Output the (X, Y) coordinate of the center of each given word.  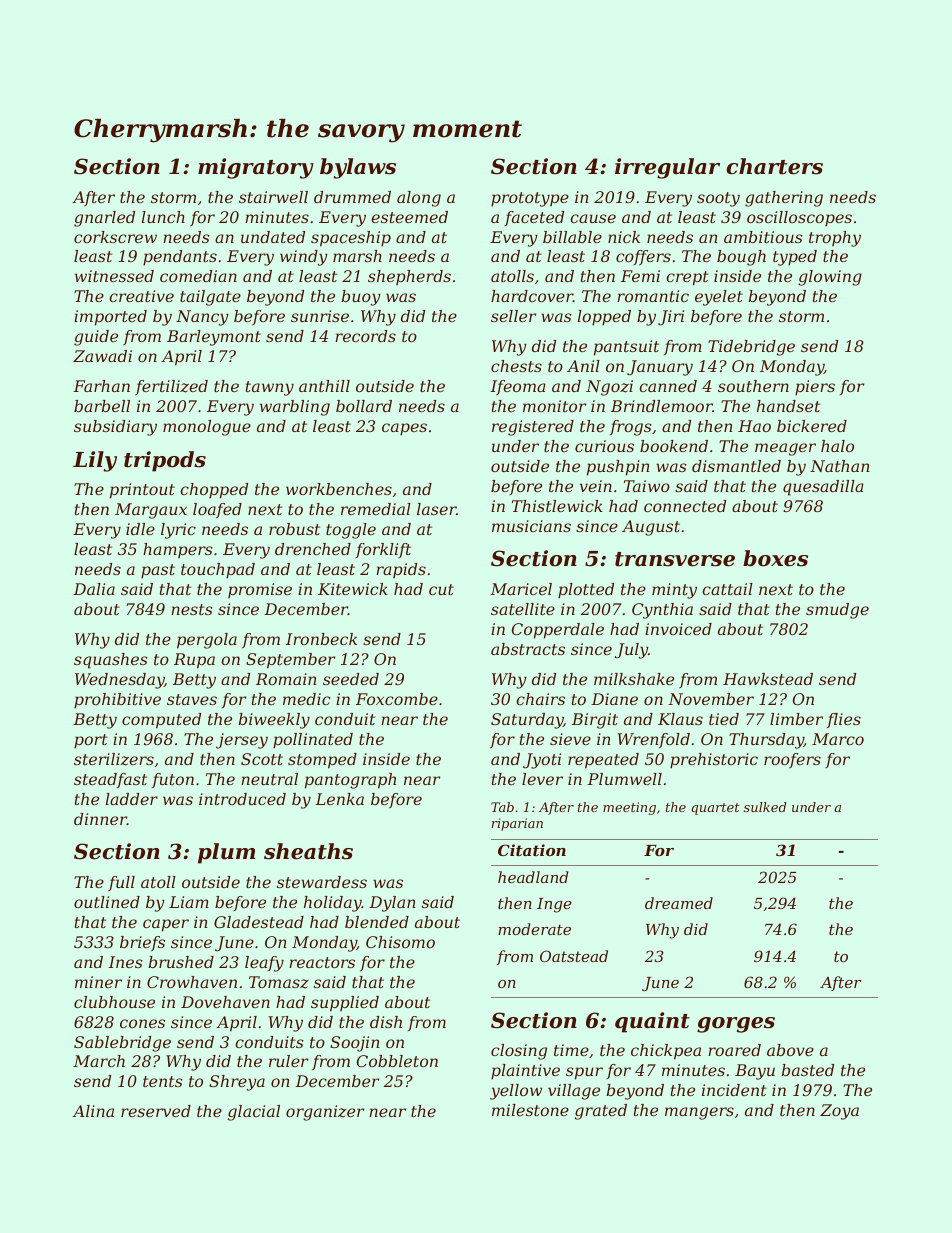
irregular (667, 168)
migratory (256, 168)
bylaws (358, 168)
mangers (699, 1113)
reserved (156, 1111)
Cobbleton (397, 1061)
